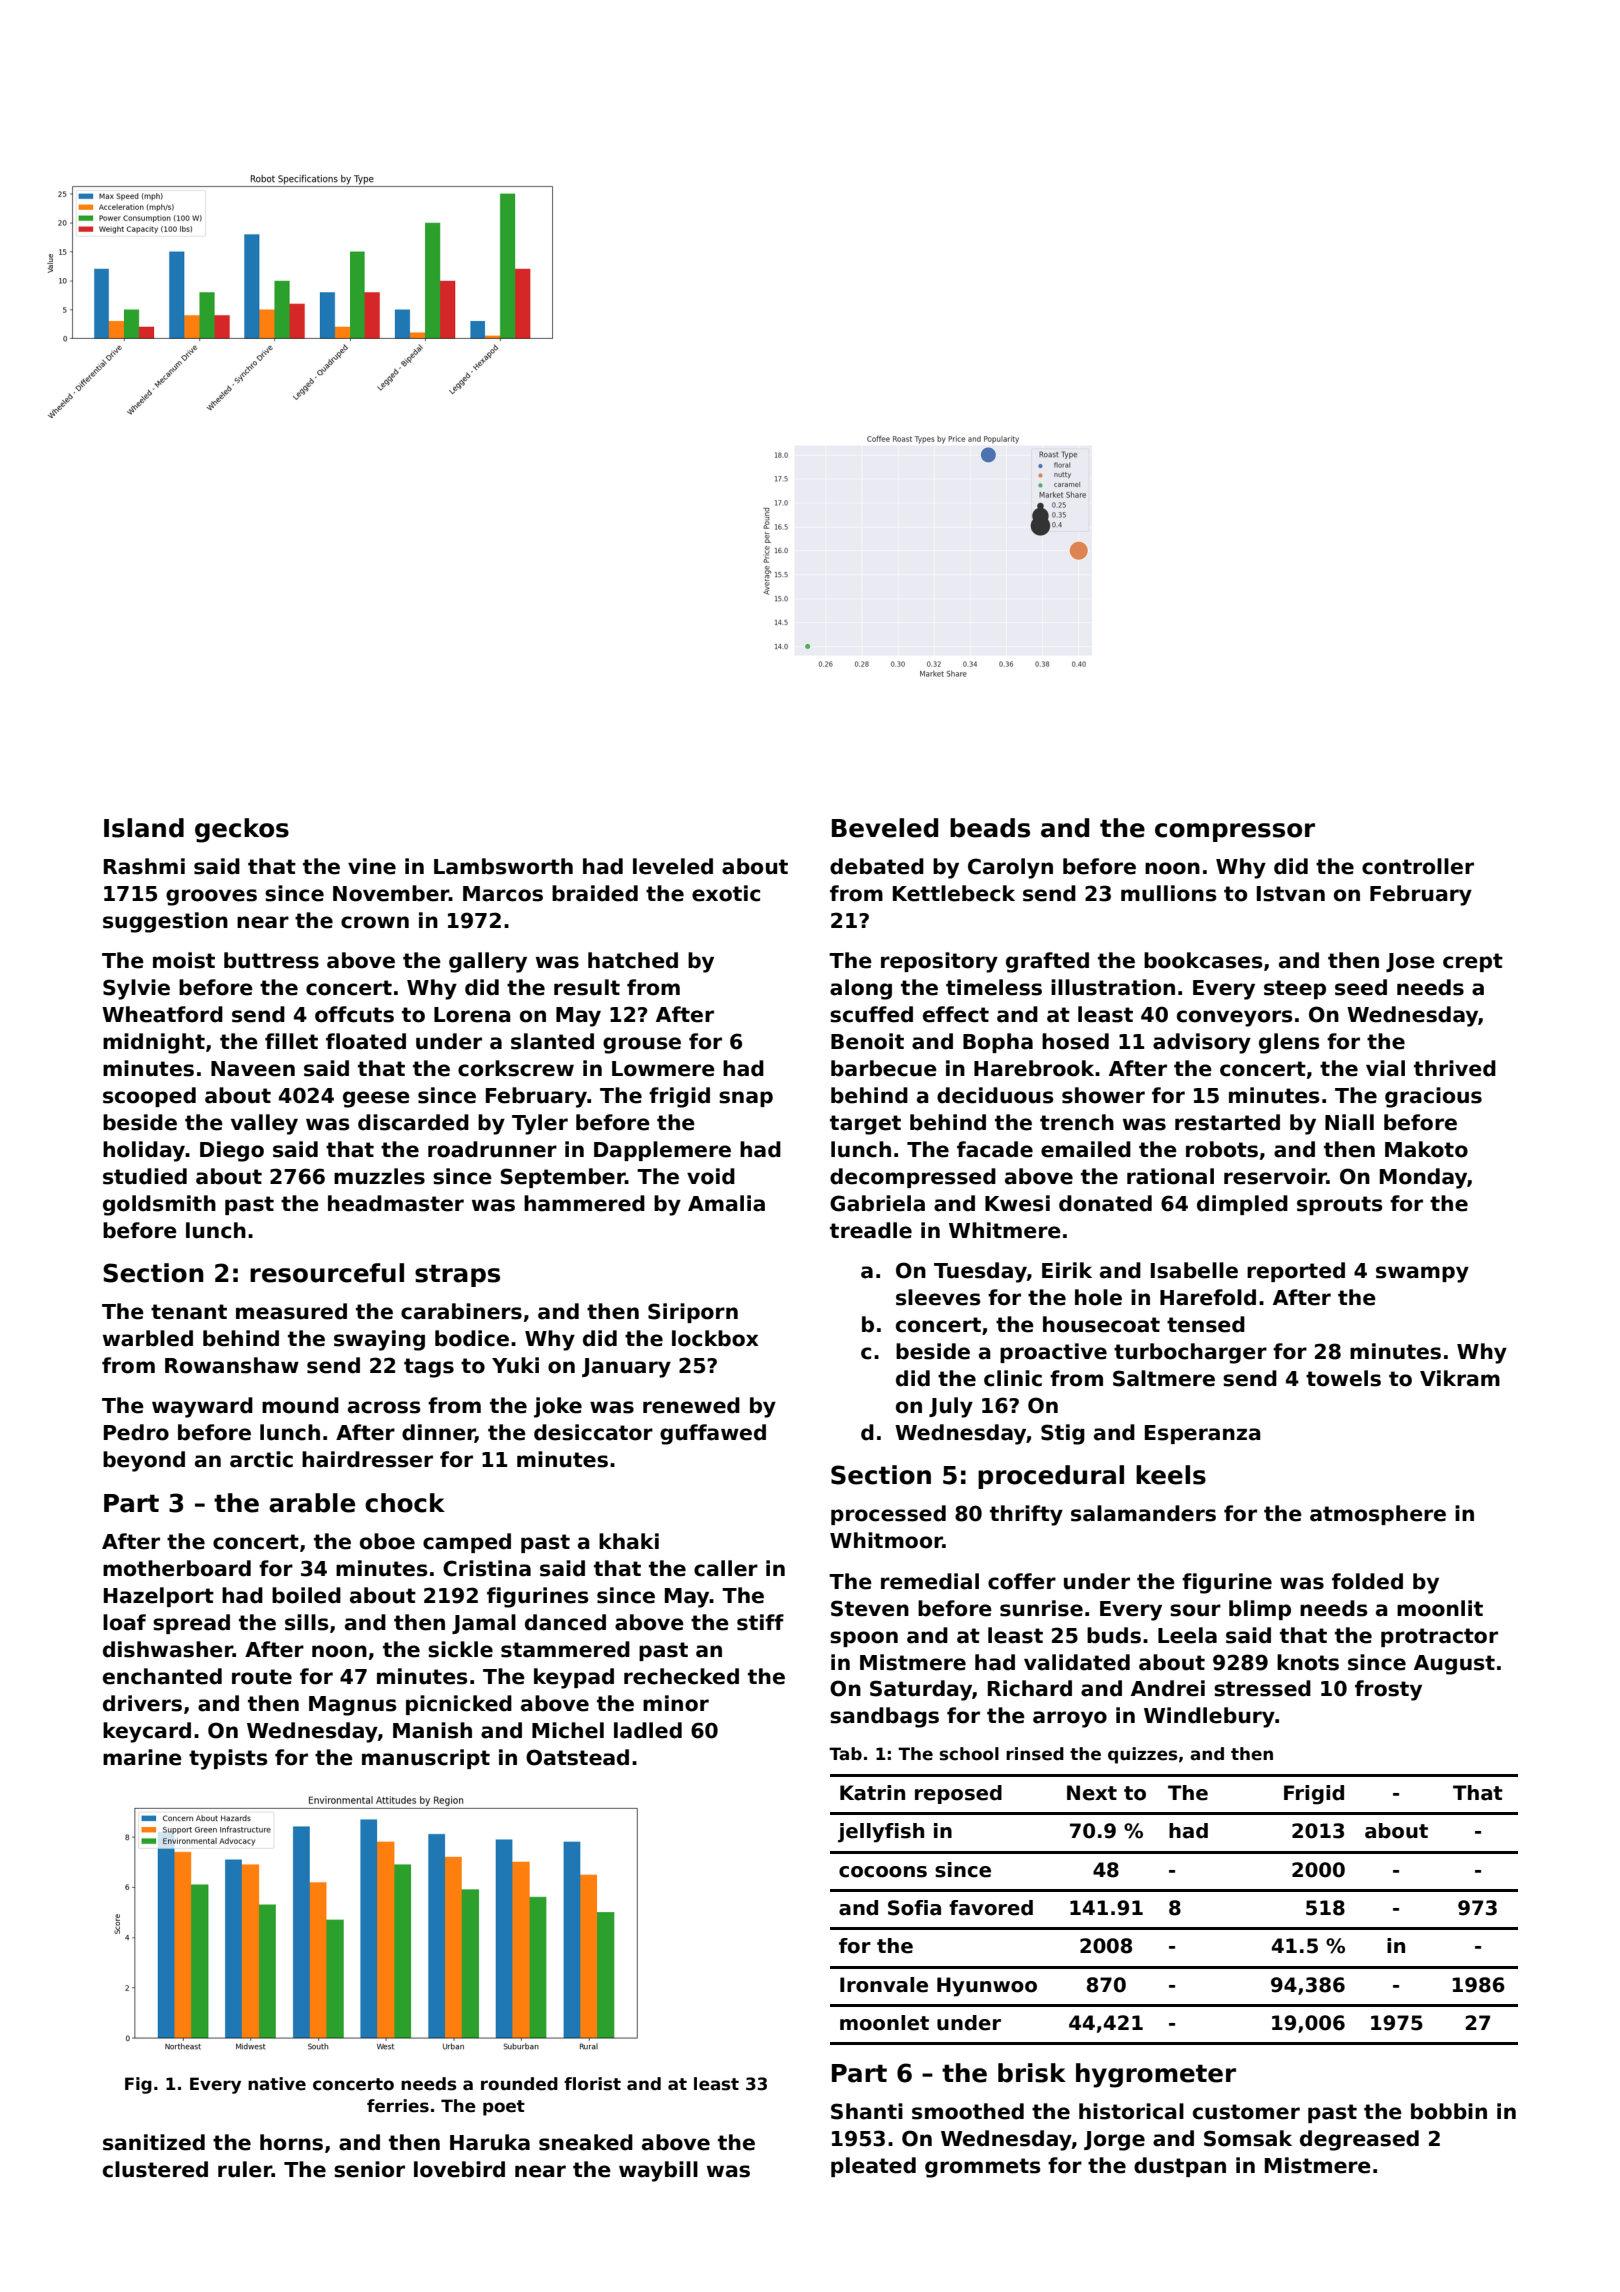 The height and width of the screenshot is (2292, 1620). Describe the element at coordinates (885, 828) in the screenshot. I see `Beveled` at that location.
